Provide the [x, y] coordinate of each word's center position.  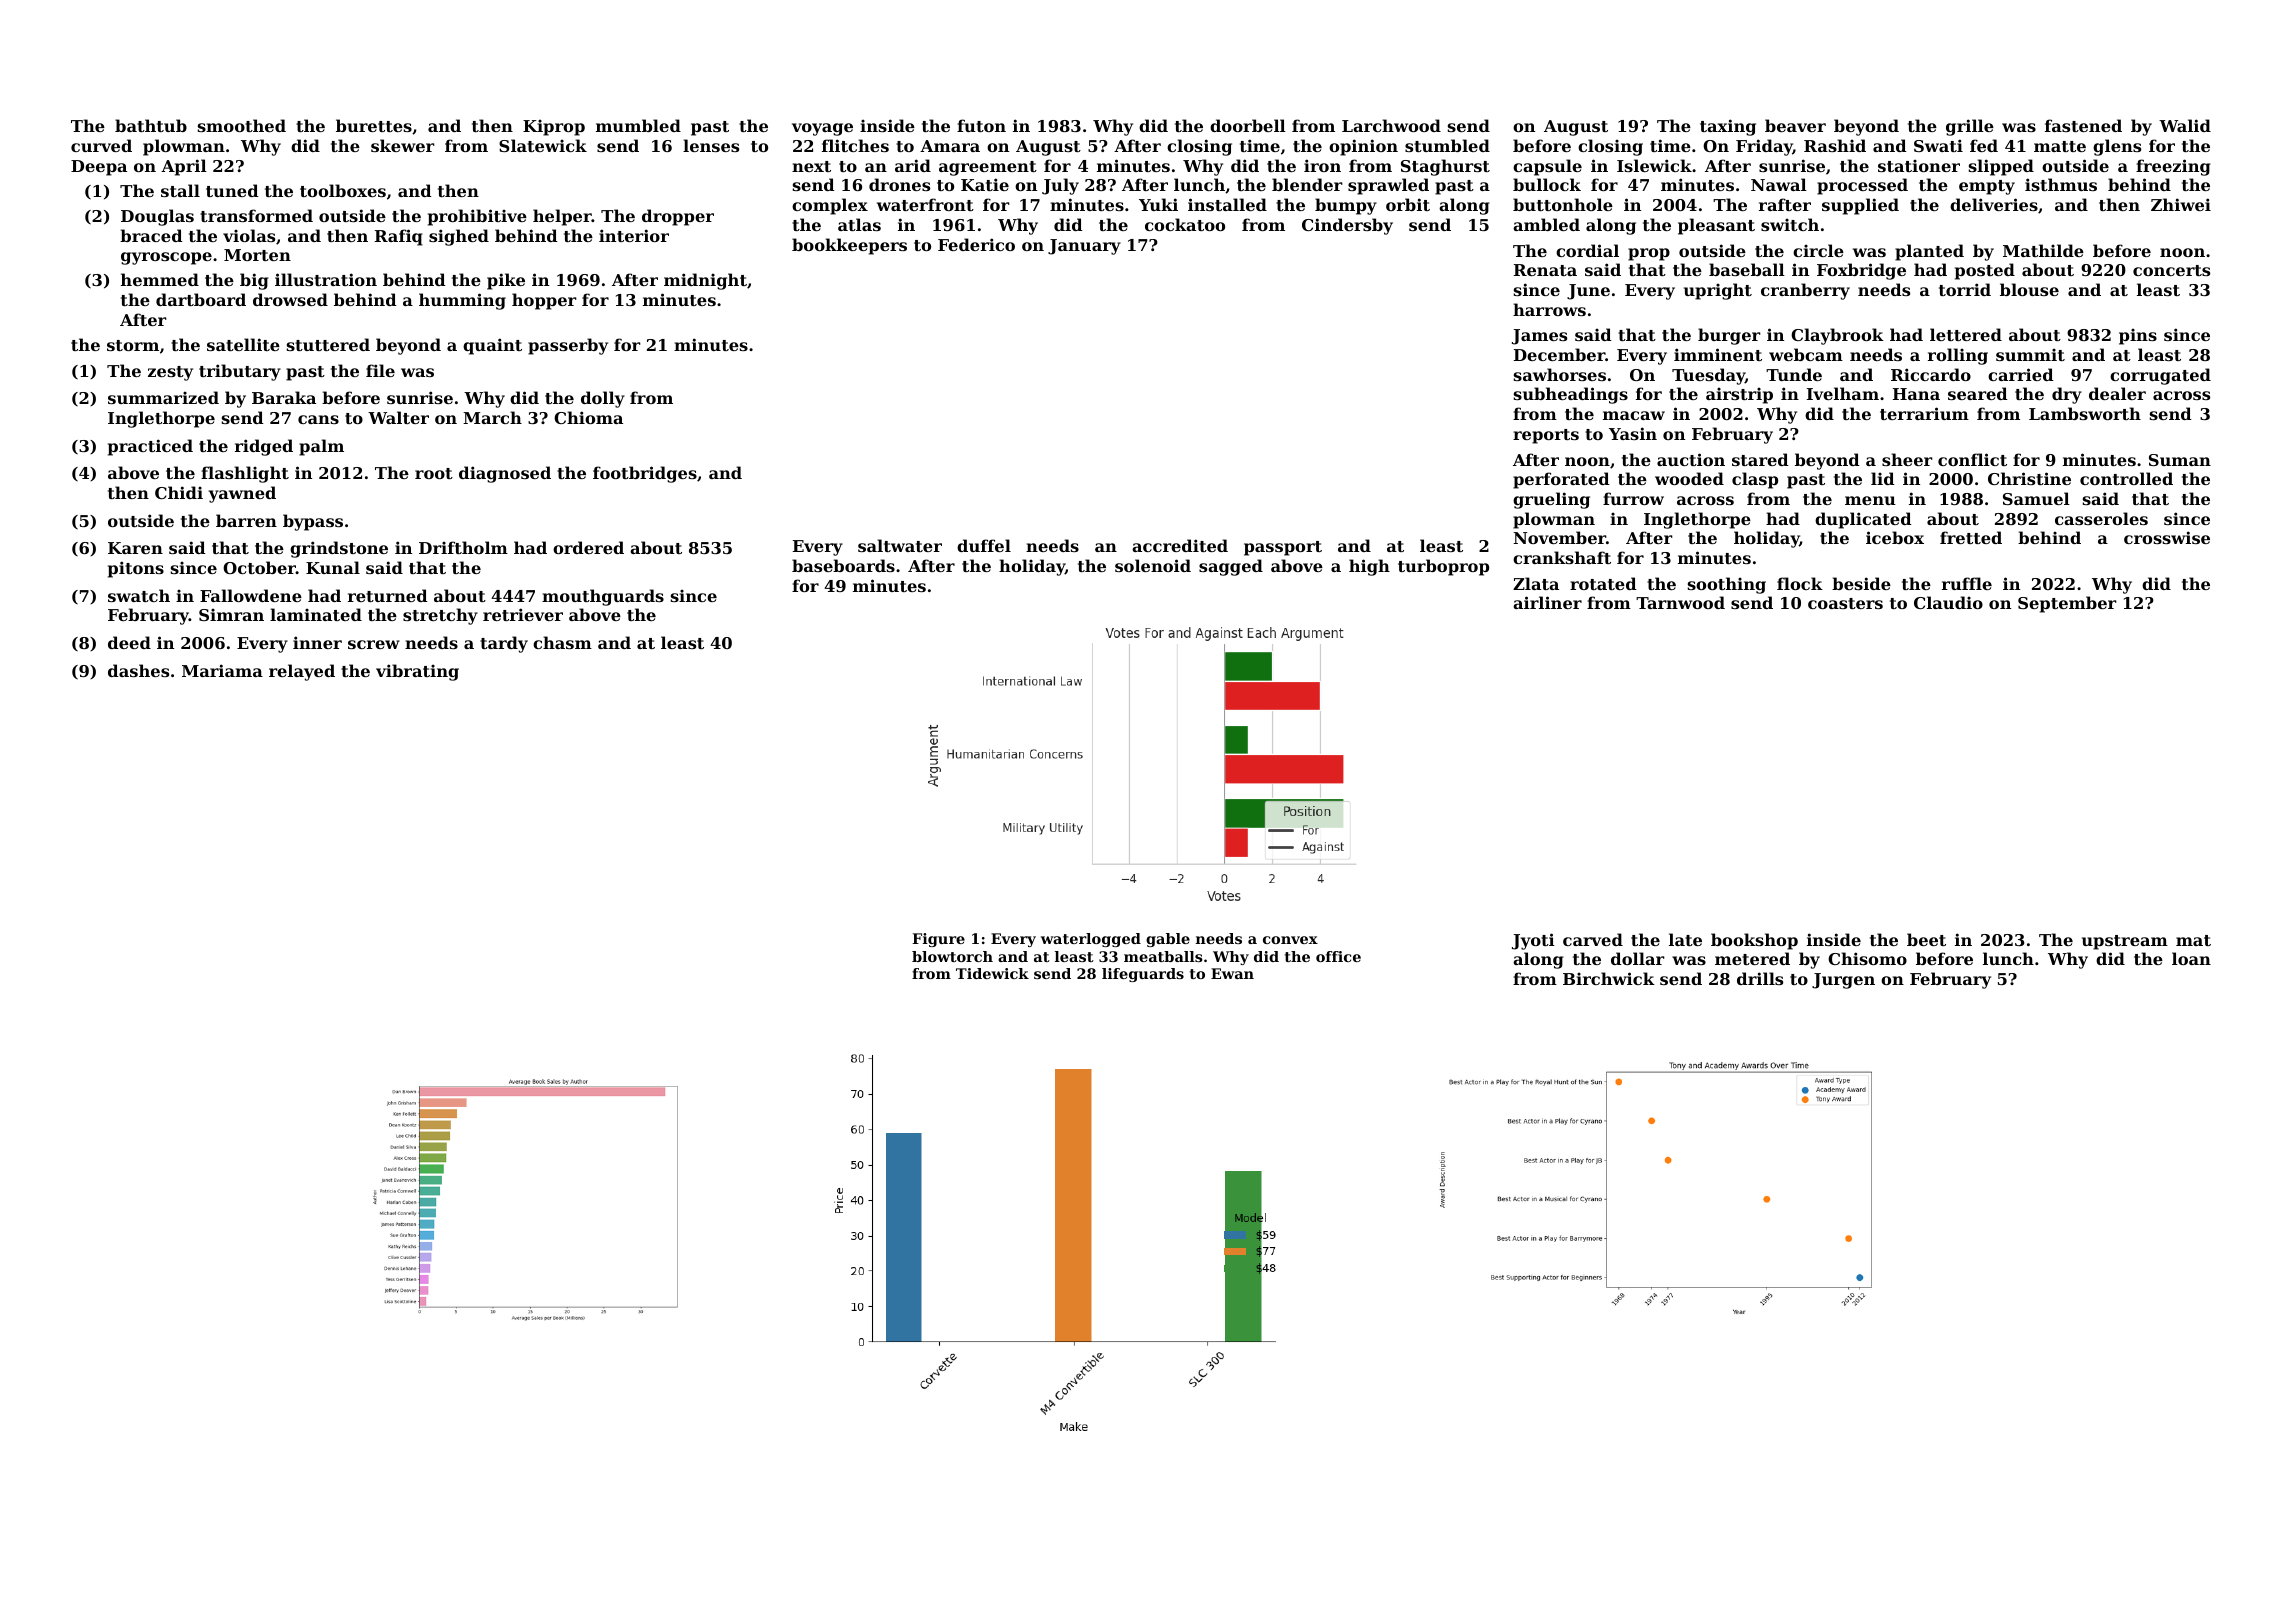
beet [1926, 939]
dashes [138, 670]
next [811, 166]
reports [1546, 436]
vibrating [417, 672]
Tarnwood [1680, 602]
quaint [492, 346]
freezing [2173, 167]
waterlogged [1091, 940]
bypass [313, 522]
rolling [1958, 356]
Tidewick [992, 973]
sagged [1231, 567]
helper [562, 217]
